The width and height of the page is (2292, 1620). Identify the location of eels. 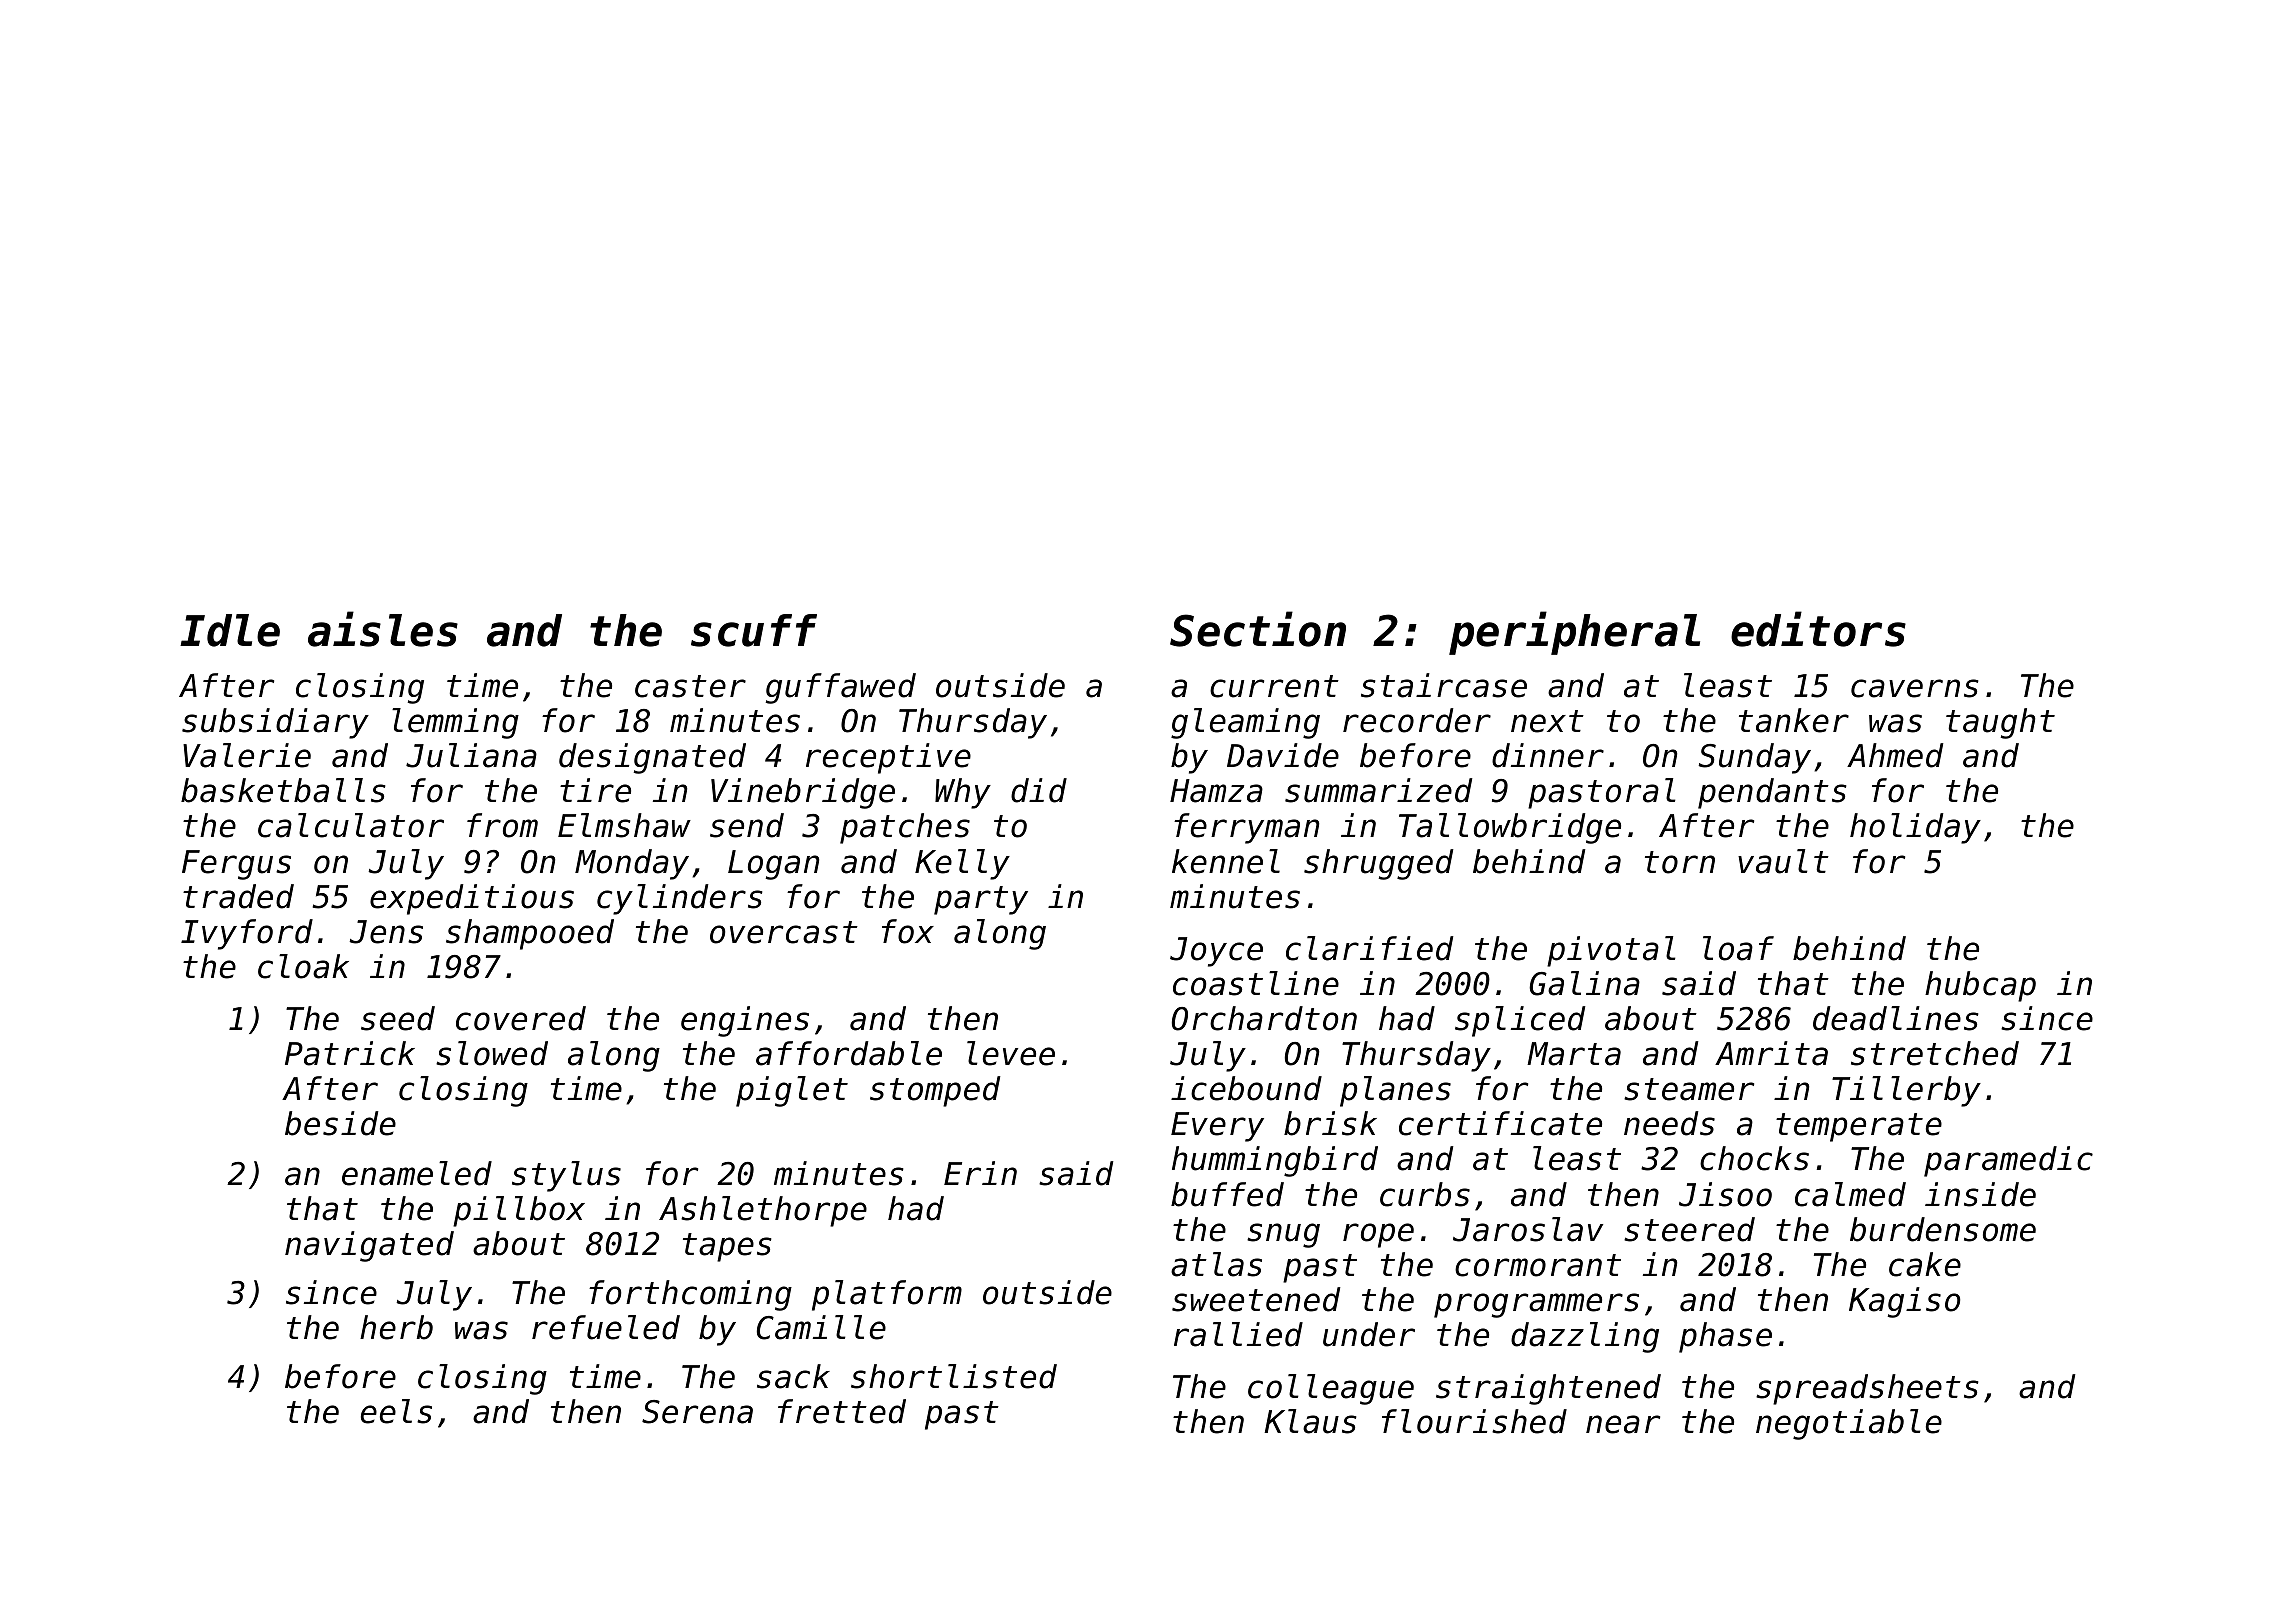
(396, 1411).
